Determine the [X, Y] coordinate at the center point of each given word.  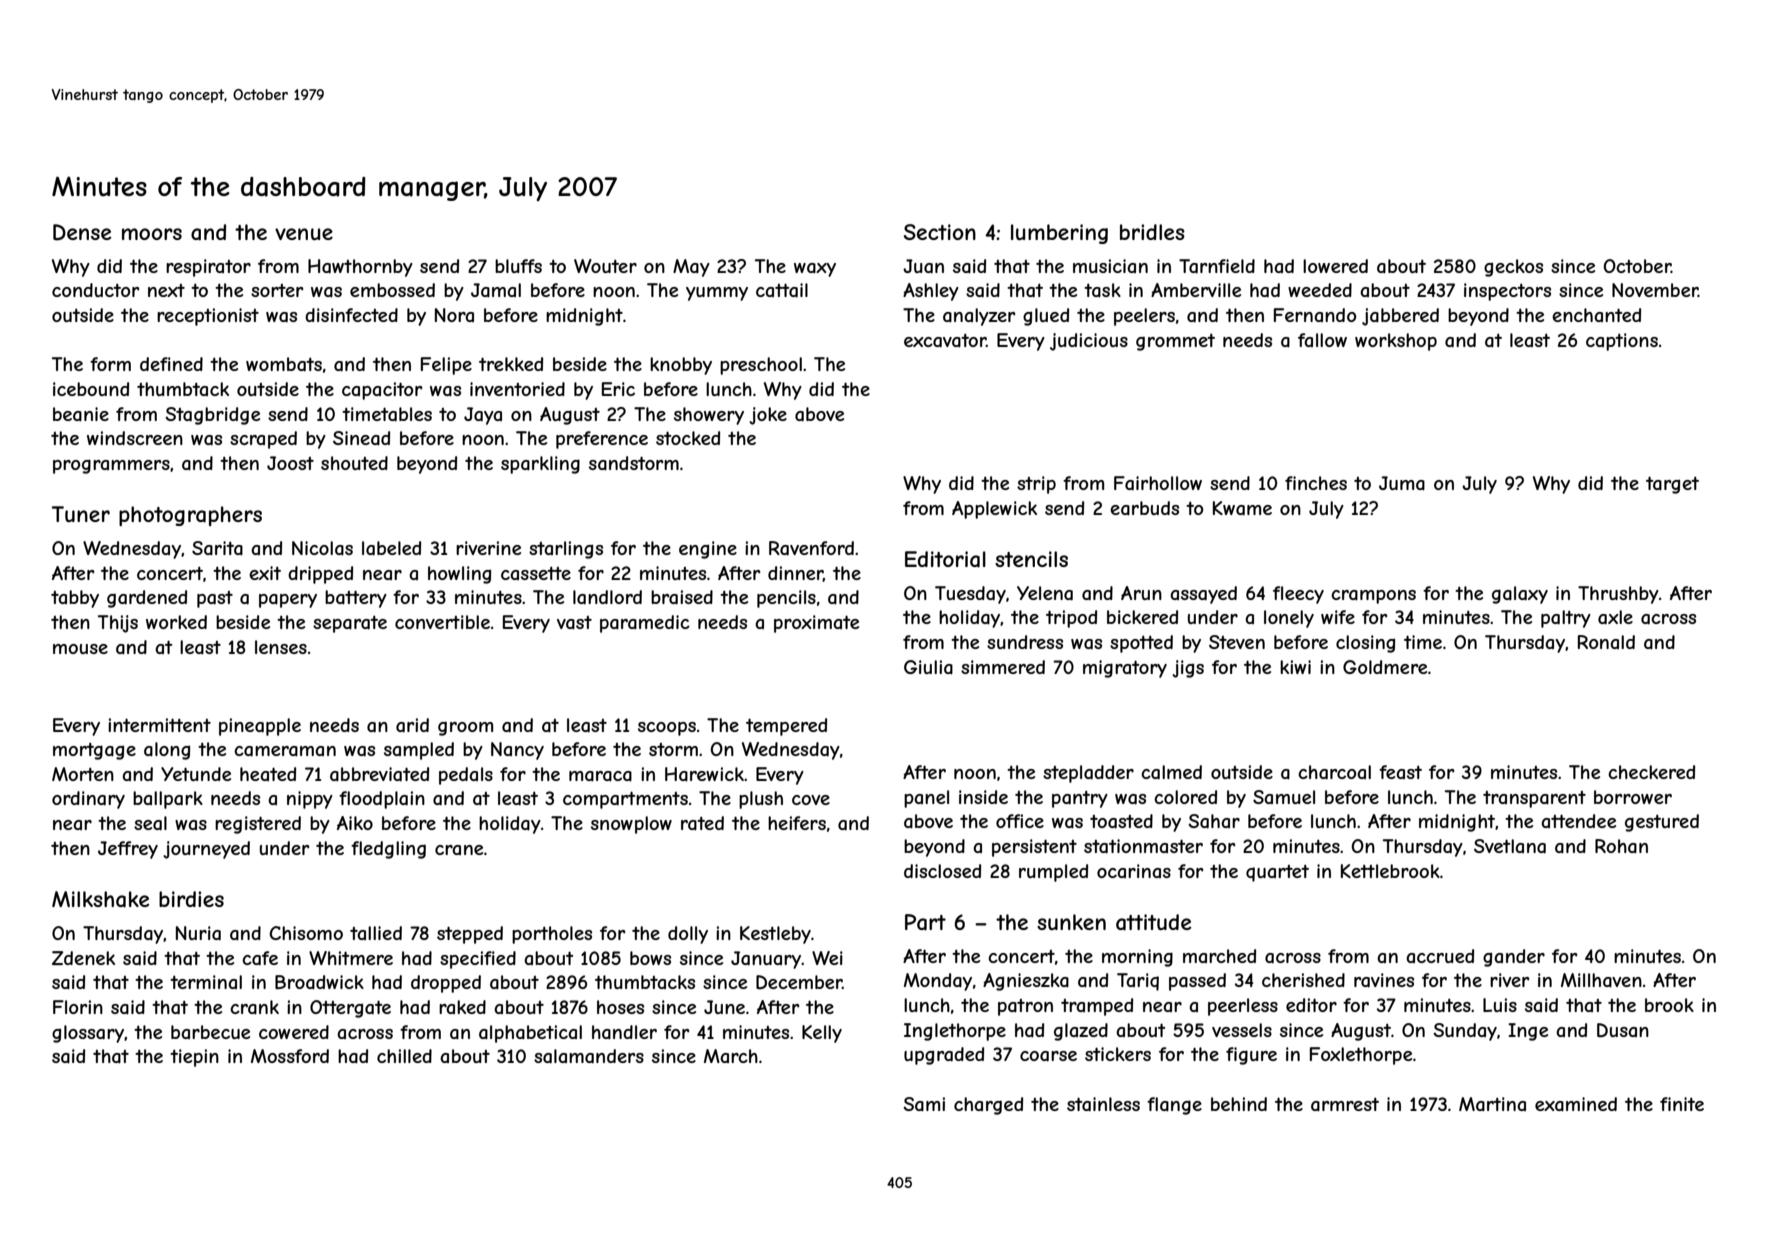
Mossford [290, 1056]
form [110, 364]
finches [1316, 483]
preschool [761, 366]
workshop [1396, 342]
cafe [260, 958]
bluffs [518, 266]
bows [650, 958]
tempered [786, 727]
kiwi [1295, 667]
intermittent [159, 725]
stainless [1103, 1104]
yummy [717, 294]
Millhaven [1601, 980]
